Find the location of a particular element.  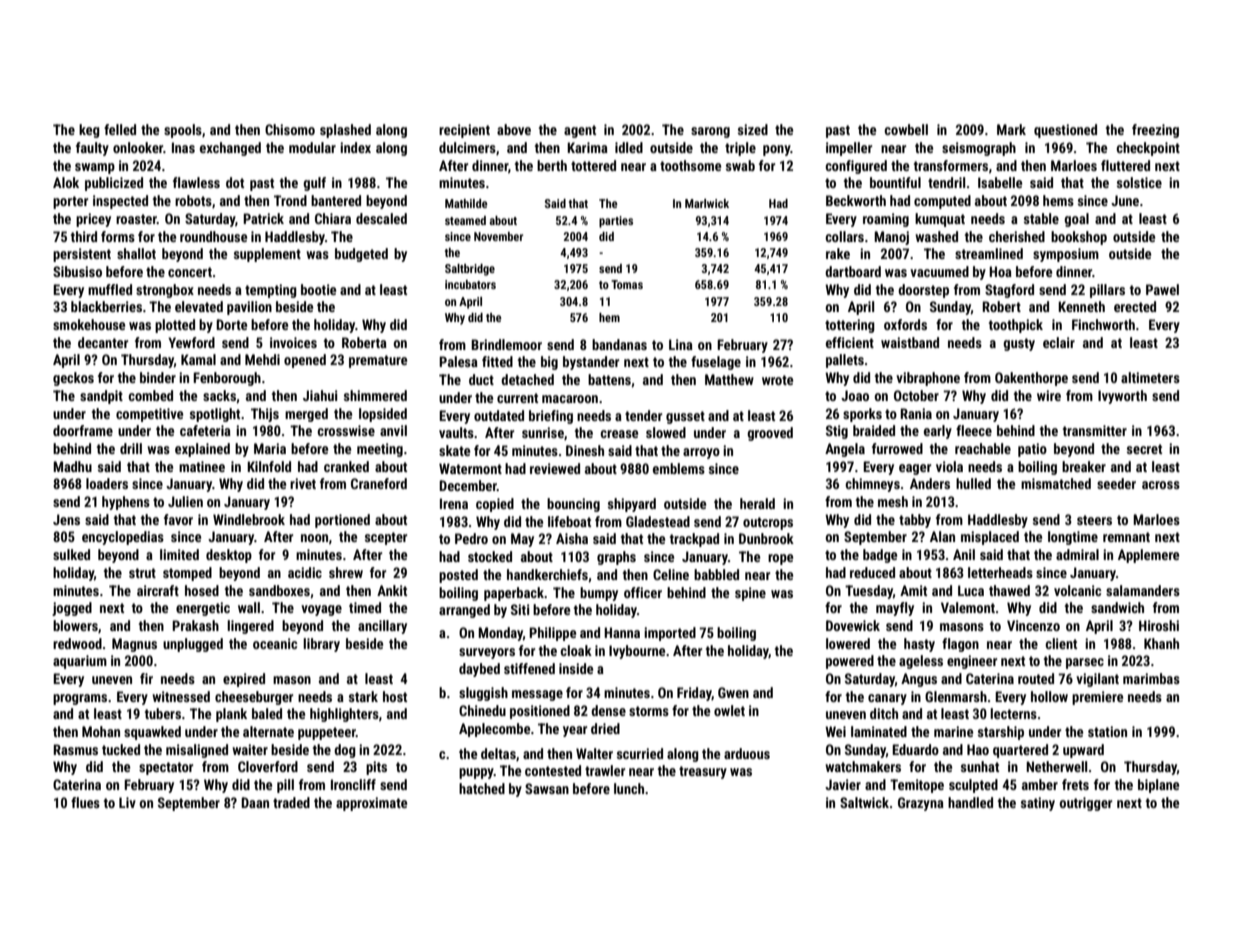

Applemere is located at coordinates (1148, 556).
